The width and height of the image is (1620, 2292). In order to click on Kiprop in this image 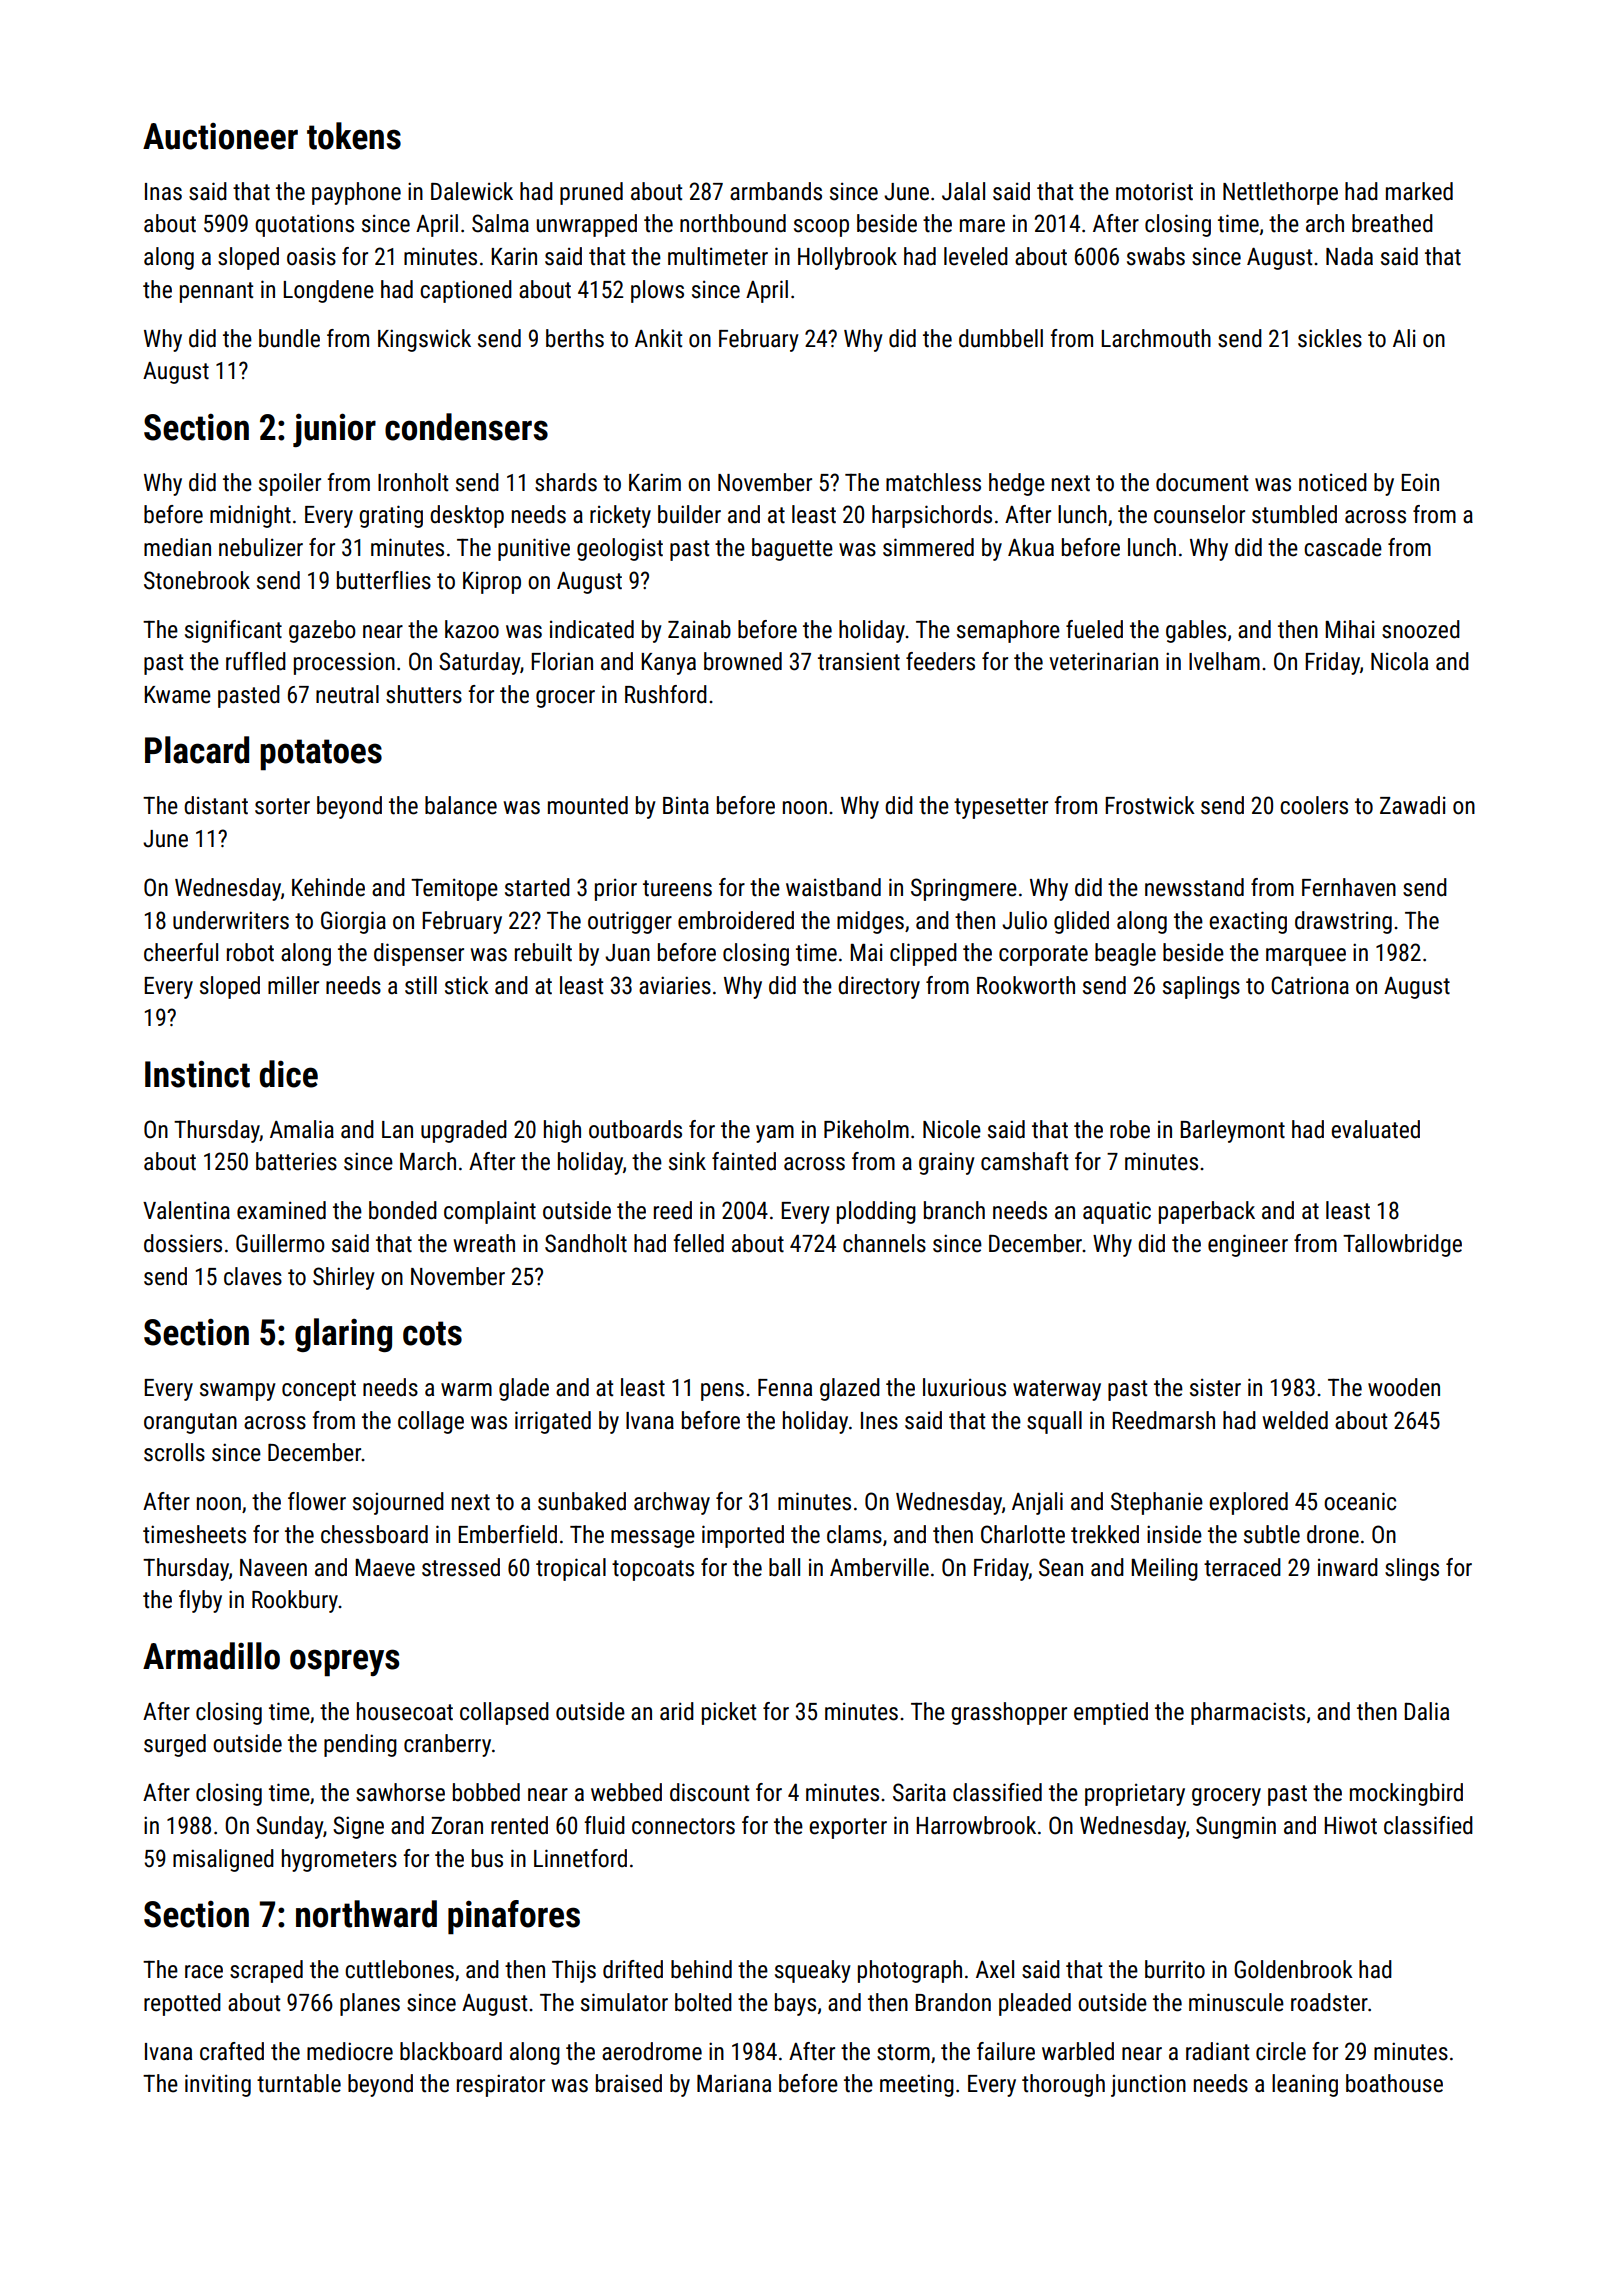, I will do `click(492, 583)`.
